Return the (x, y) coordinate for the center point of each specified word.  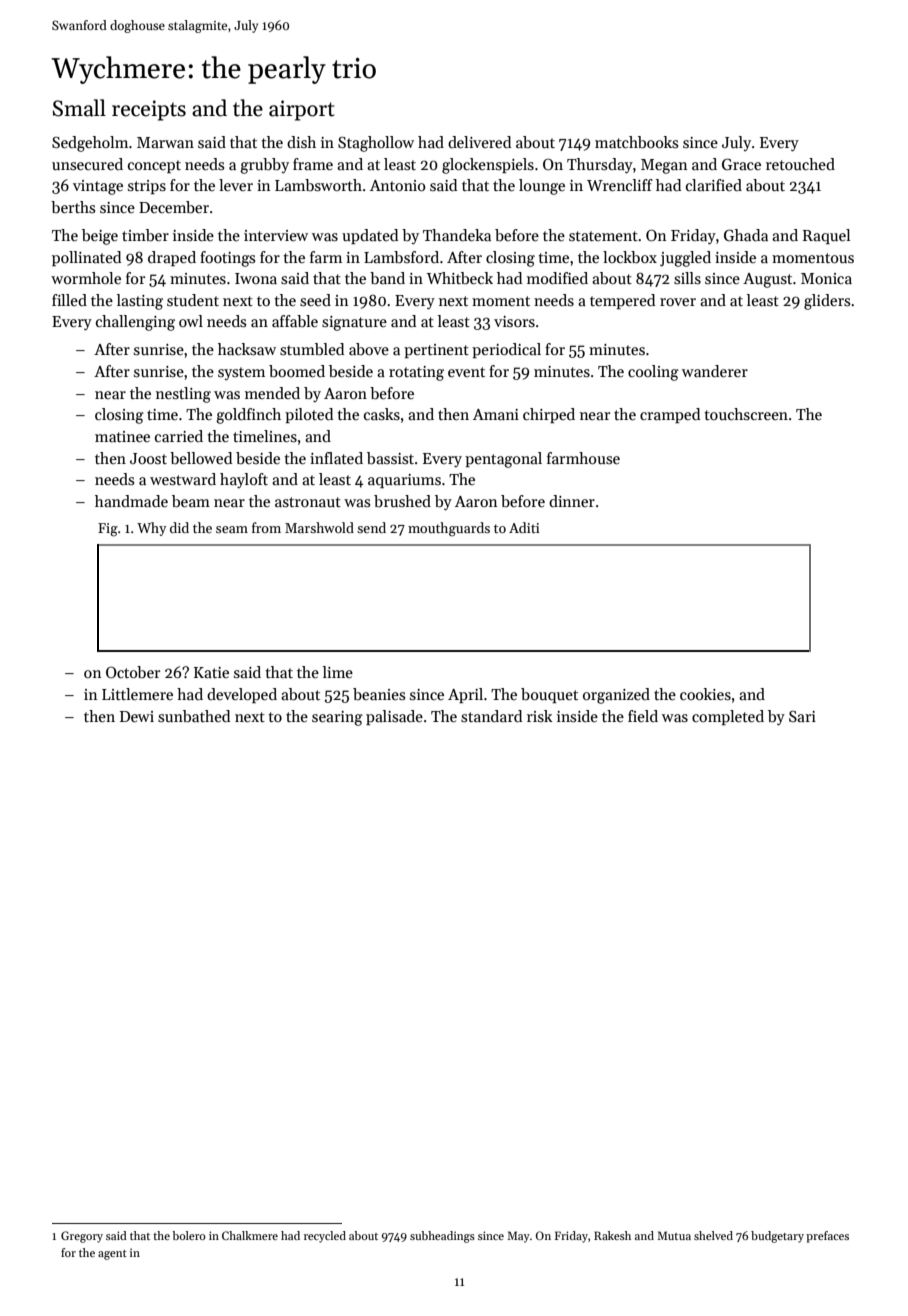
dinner (572, 501)
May (518, 1237)
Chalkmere (250, 1235)
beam (191, 501)
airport (302, 110)
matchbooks (636, 142)
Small (79, 108)
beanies (379, 694)
